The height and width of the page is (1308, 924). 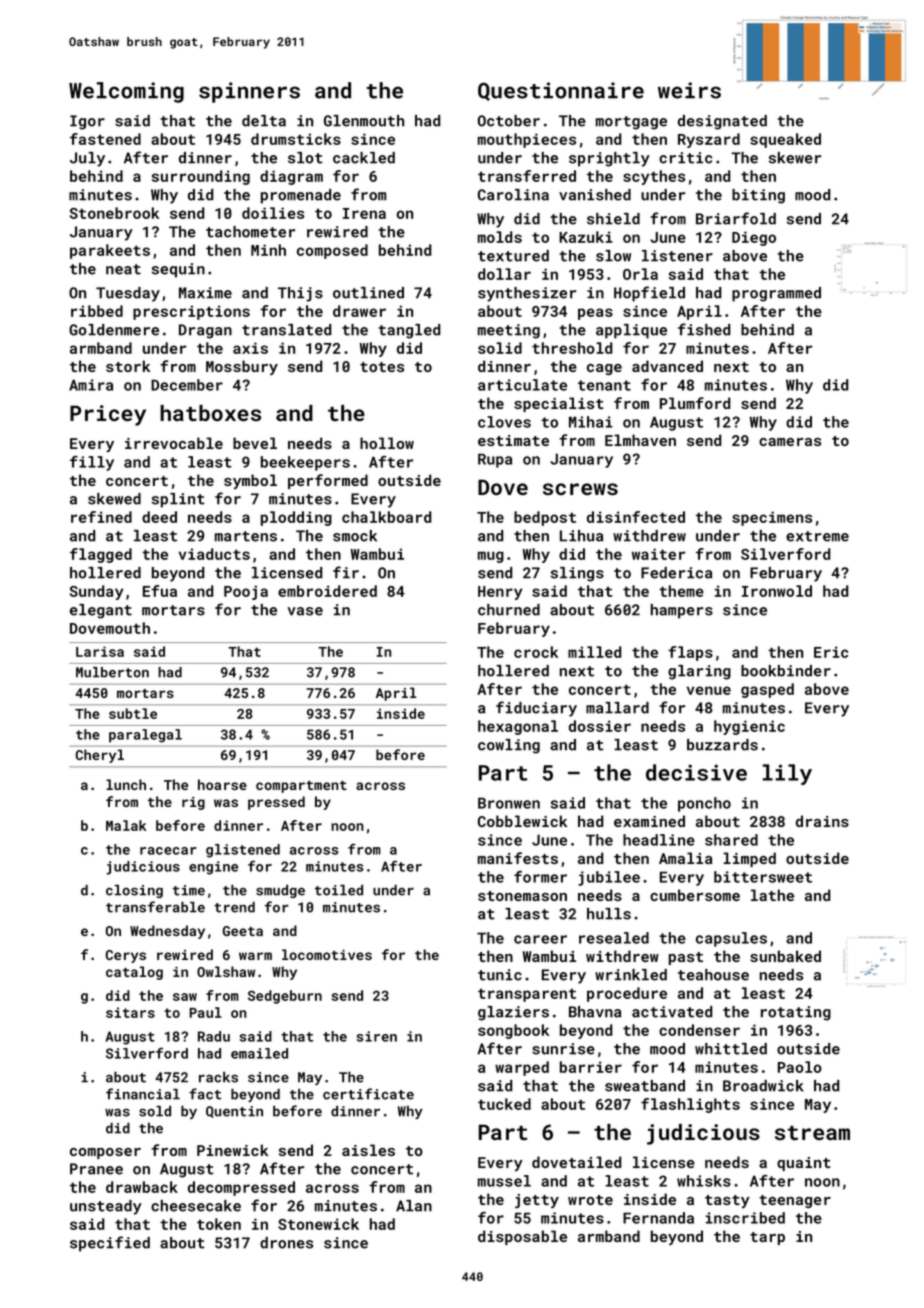 I want to click on programmed, so click(x=776, y=294).
